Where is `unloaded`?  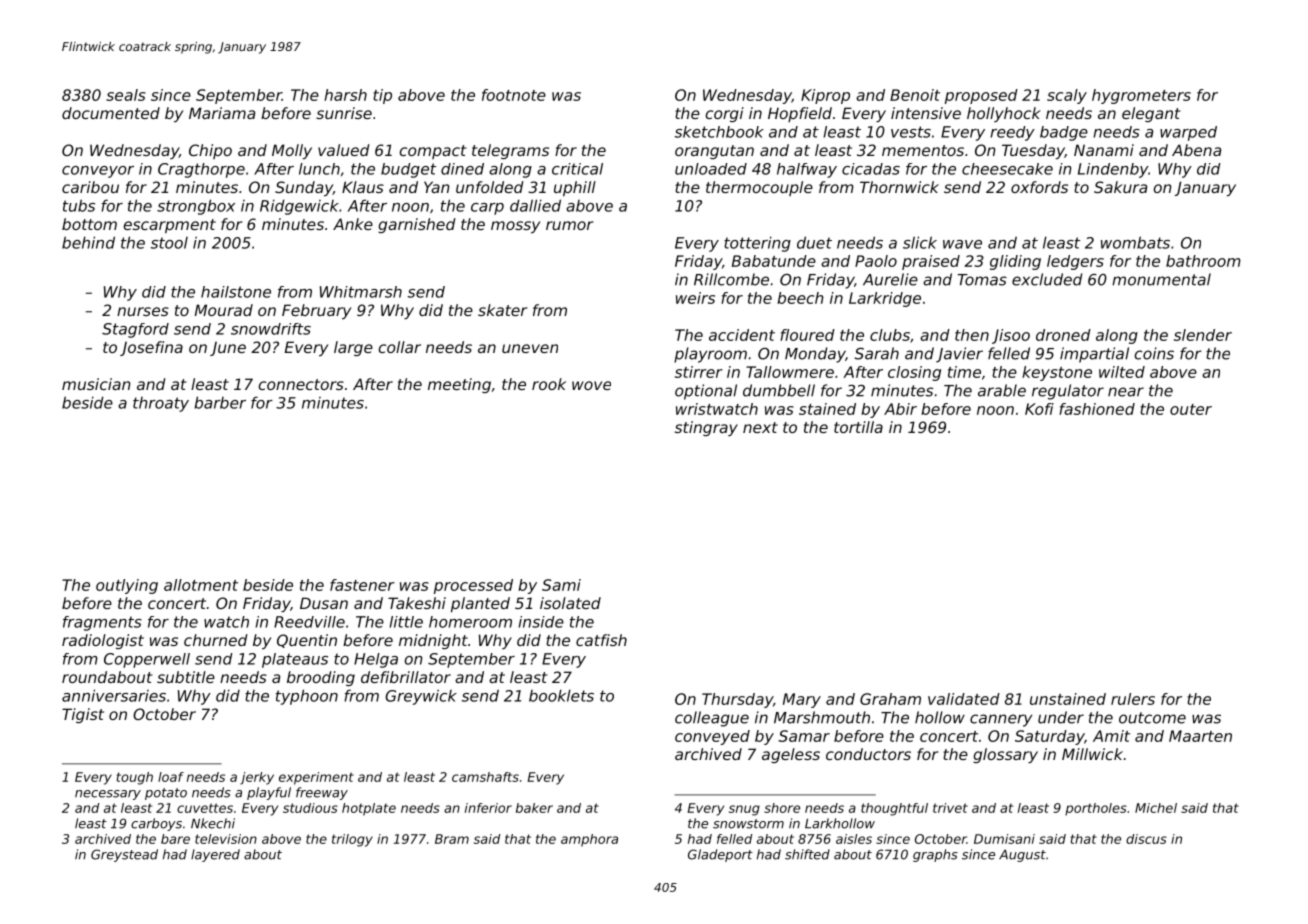
unloaded is located at coordinates (711, 169).
